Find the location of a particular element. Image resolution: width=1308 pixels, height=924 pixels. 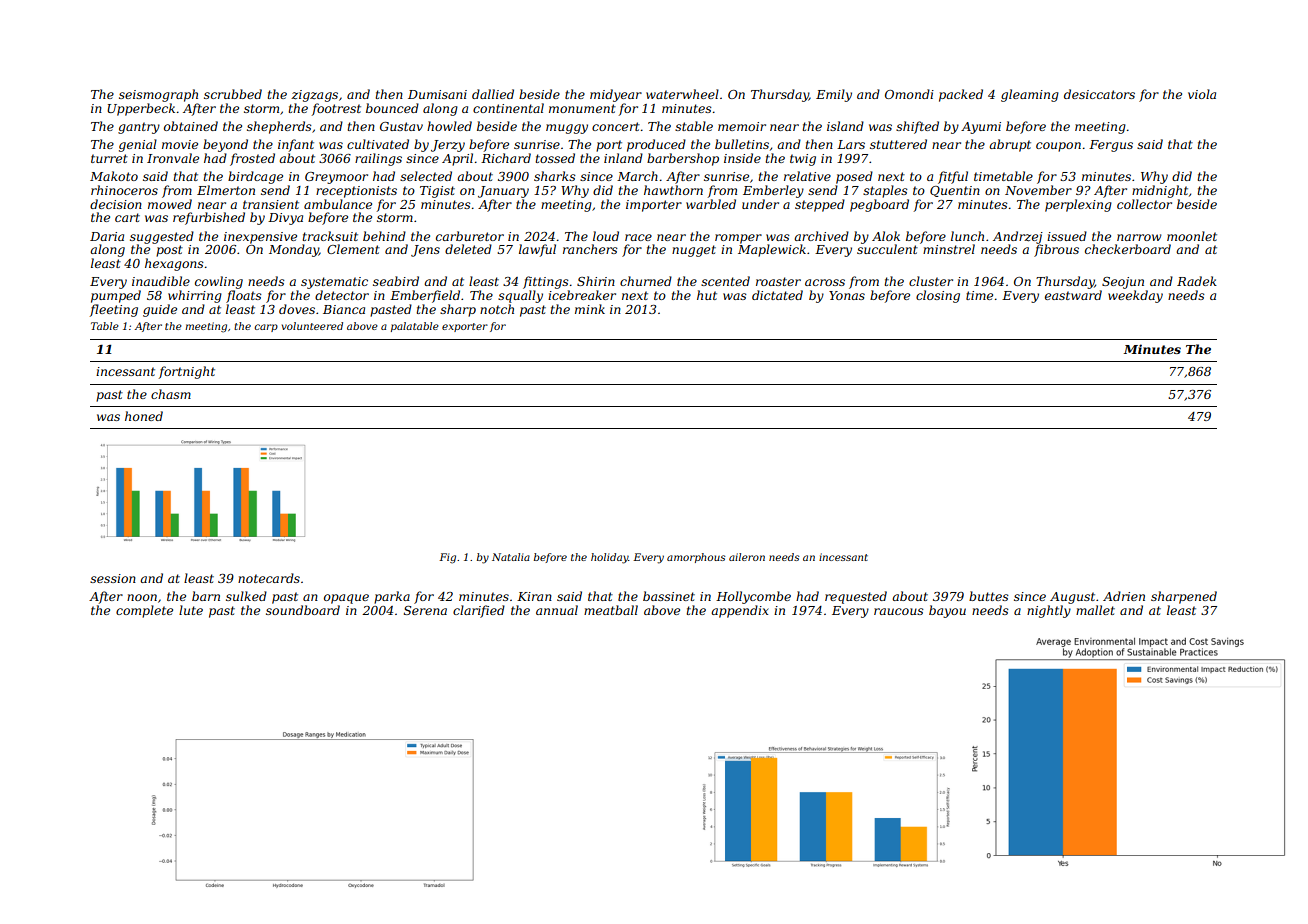

Makoto is located at coordinates (114, 176).
